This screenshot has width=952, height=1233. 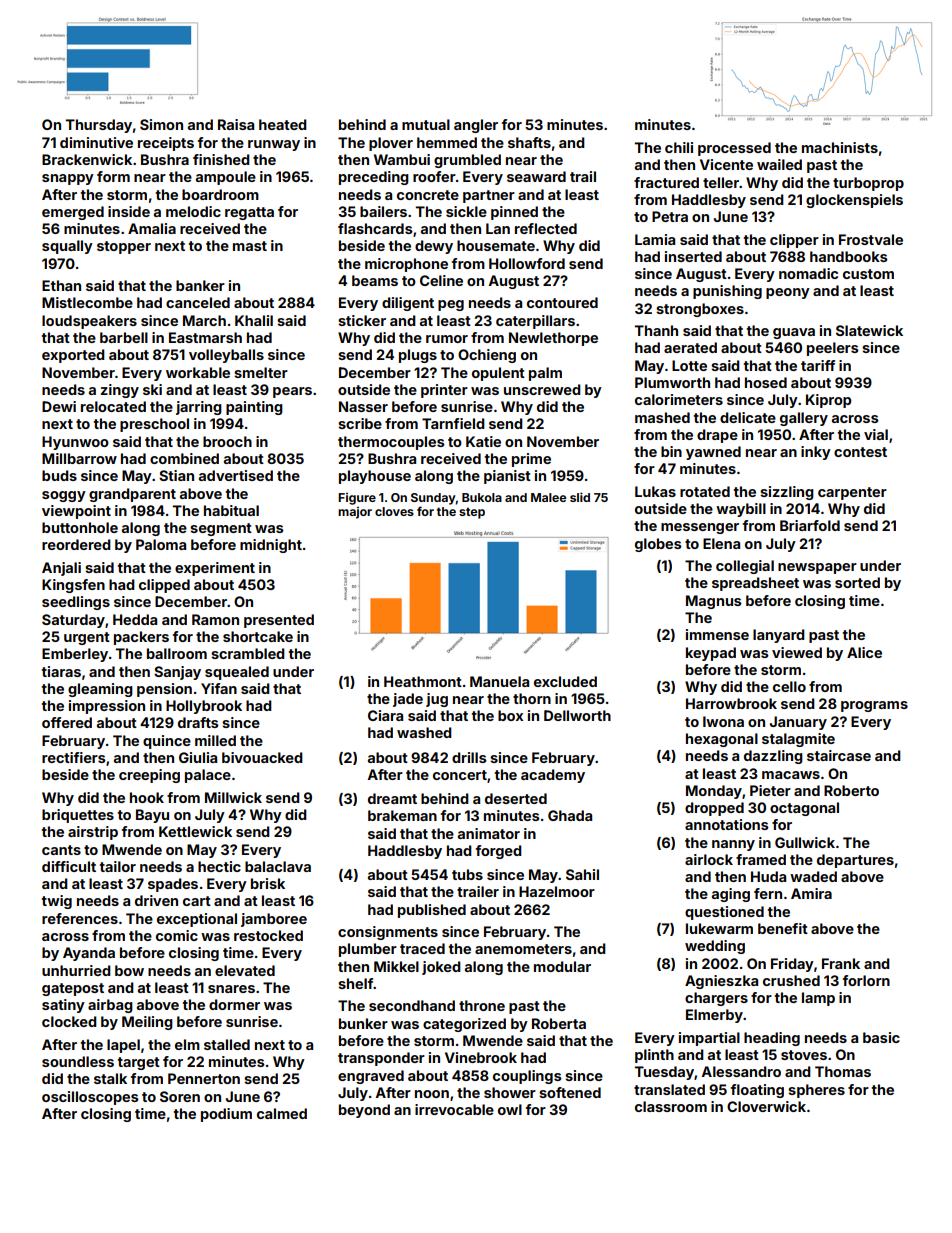 I want to click on soundless, so click(x=78, y=1061).
